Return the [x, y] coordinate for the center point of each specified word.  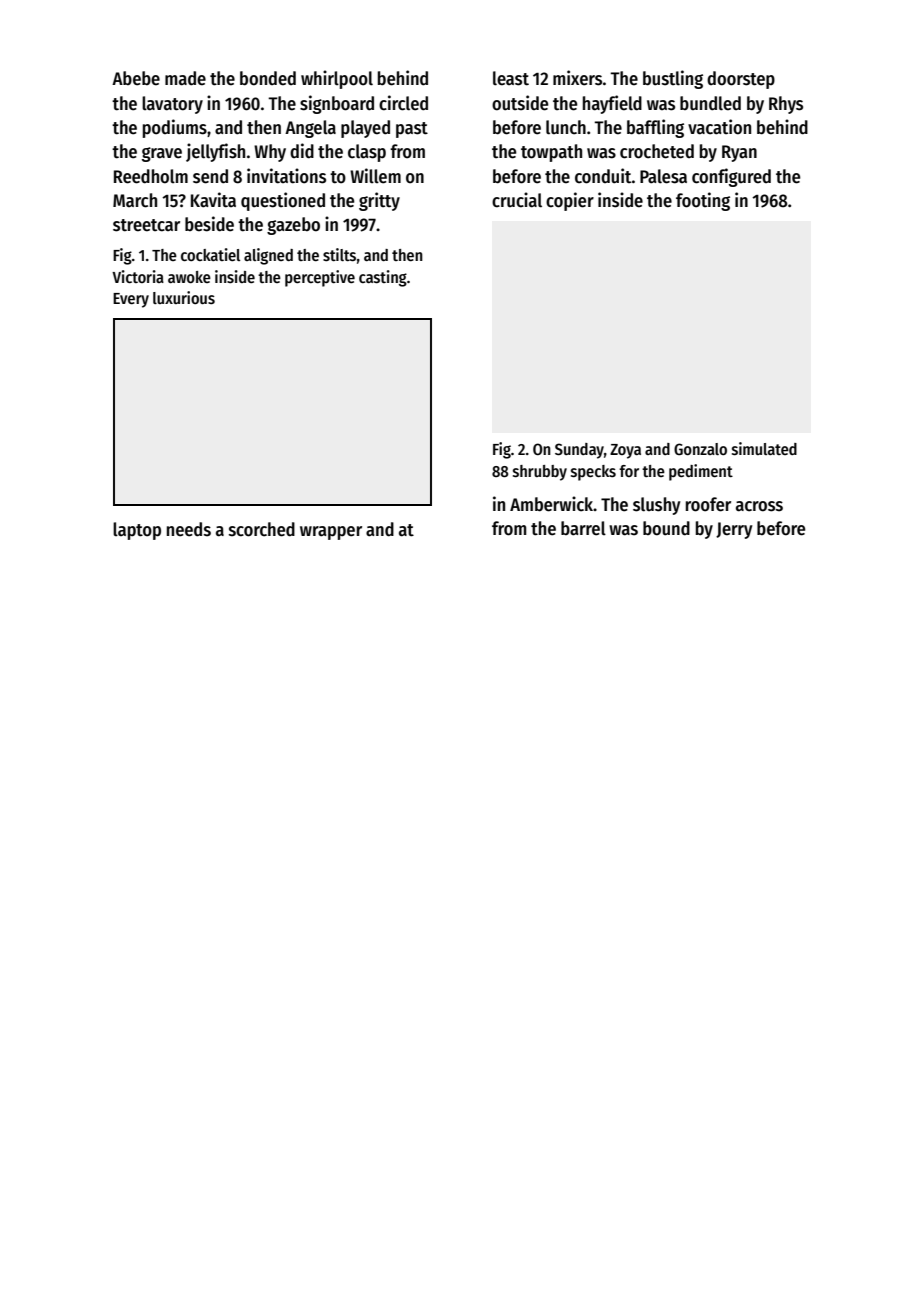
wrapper [331, 533]
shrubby [540, 473]
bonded [268, 78]
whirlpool [337, 79]
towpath [551, 153]
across [759, 506]
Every [131, 300]
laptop [137, 531]
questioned [283, 201]
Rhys [786, 105]
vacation [719, 127]
